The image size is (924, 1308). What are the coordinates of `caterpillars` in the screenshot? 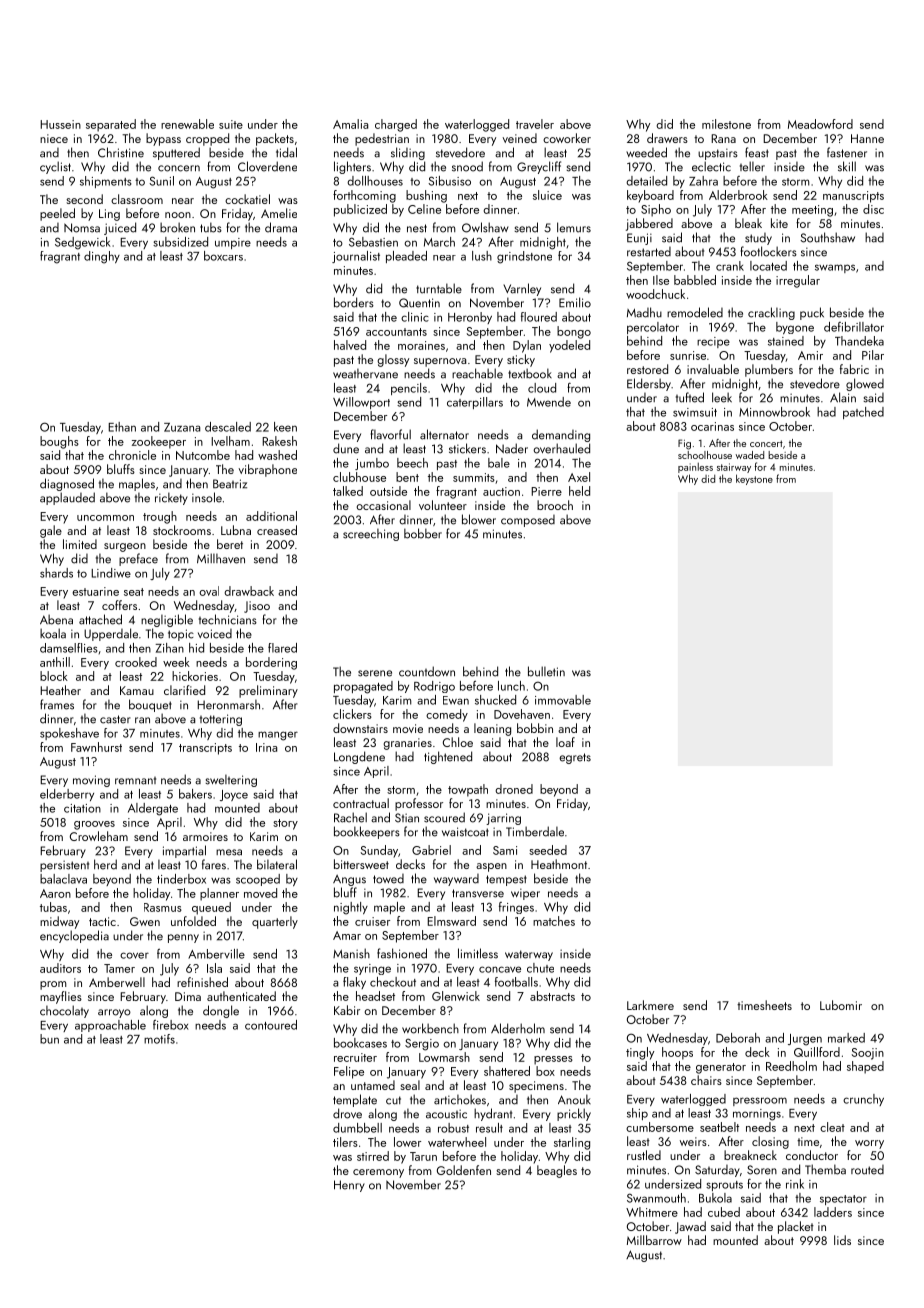 It's located at (475, 403).
